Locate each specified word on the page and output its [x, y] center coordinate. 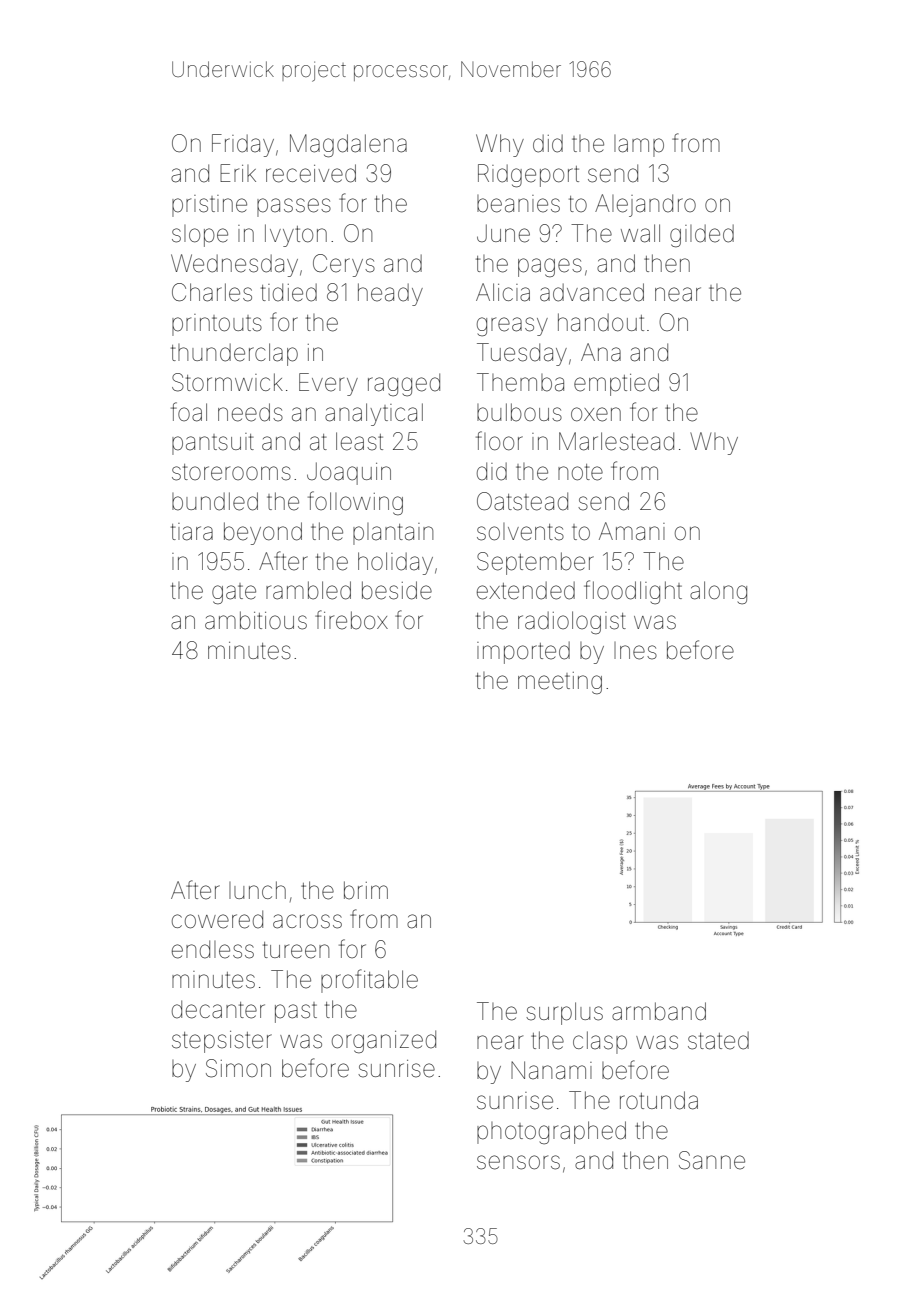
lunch [257, 890]
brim [366, 890]
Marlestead [616, 441]
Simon [238, 1068]
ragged [404, 384]
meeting [560, 683]
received [311, 173]
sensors [518, 1162]
